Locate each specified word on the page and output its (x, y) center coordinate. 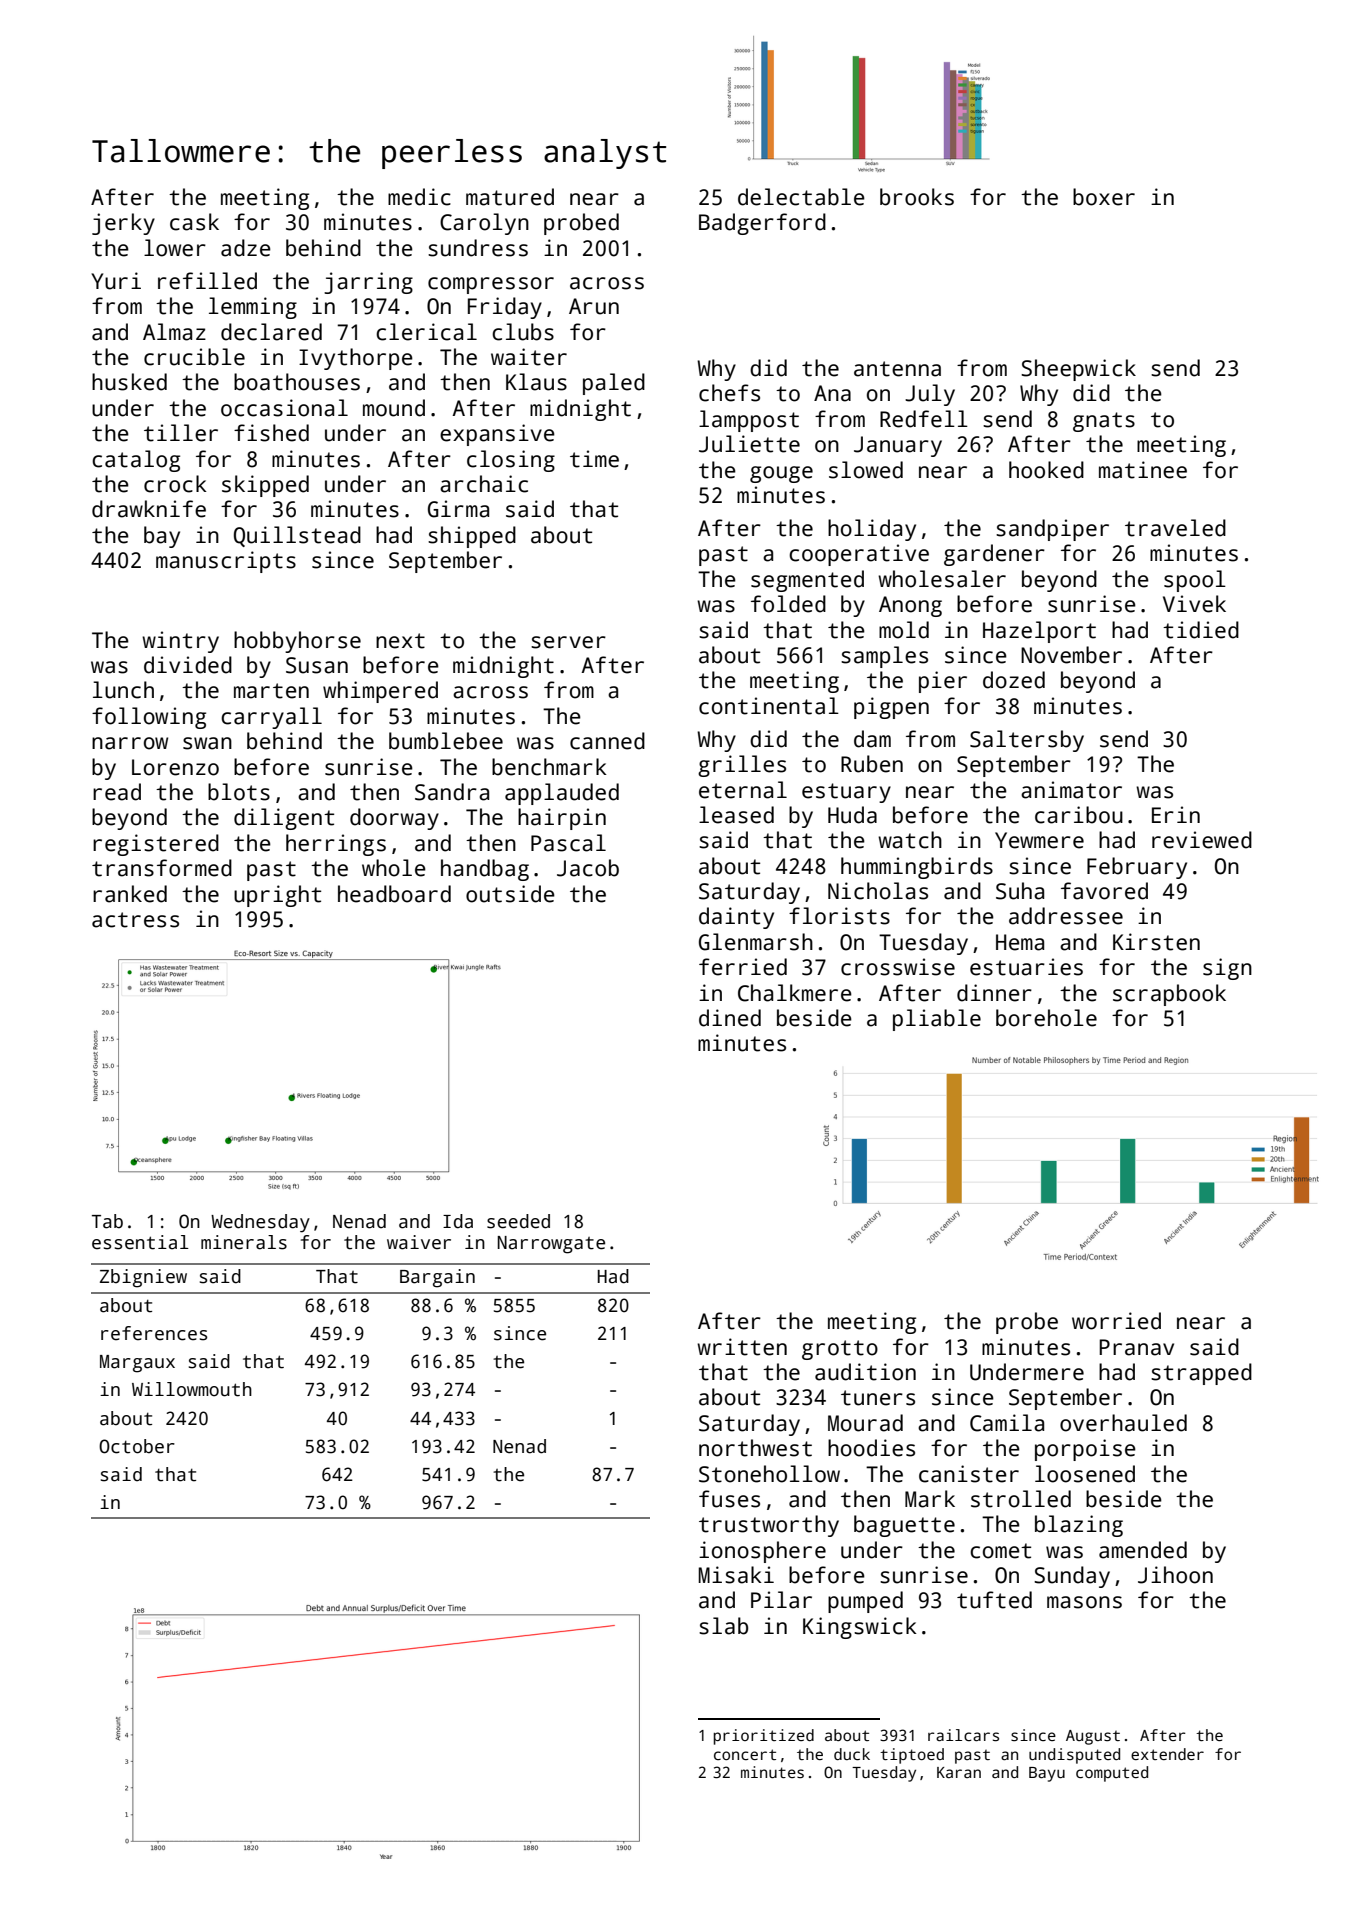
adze (246, 248)
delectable (801, 197)
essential (140, 1242)
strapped (1201, 1374)
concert (745, 1754)
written (742, 1347)
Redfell (924, 419)
